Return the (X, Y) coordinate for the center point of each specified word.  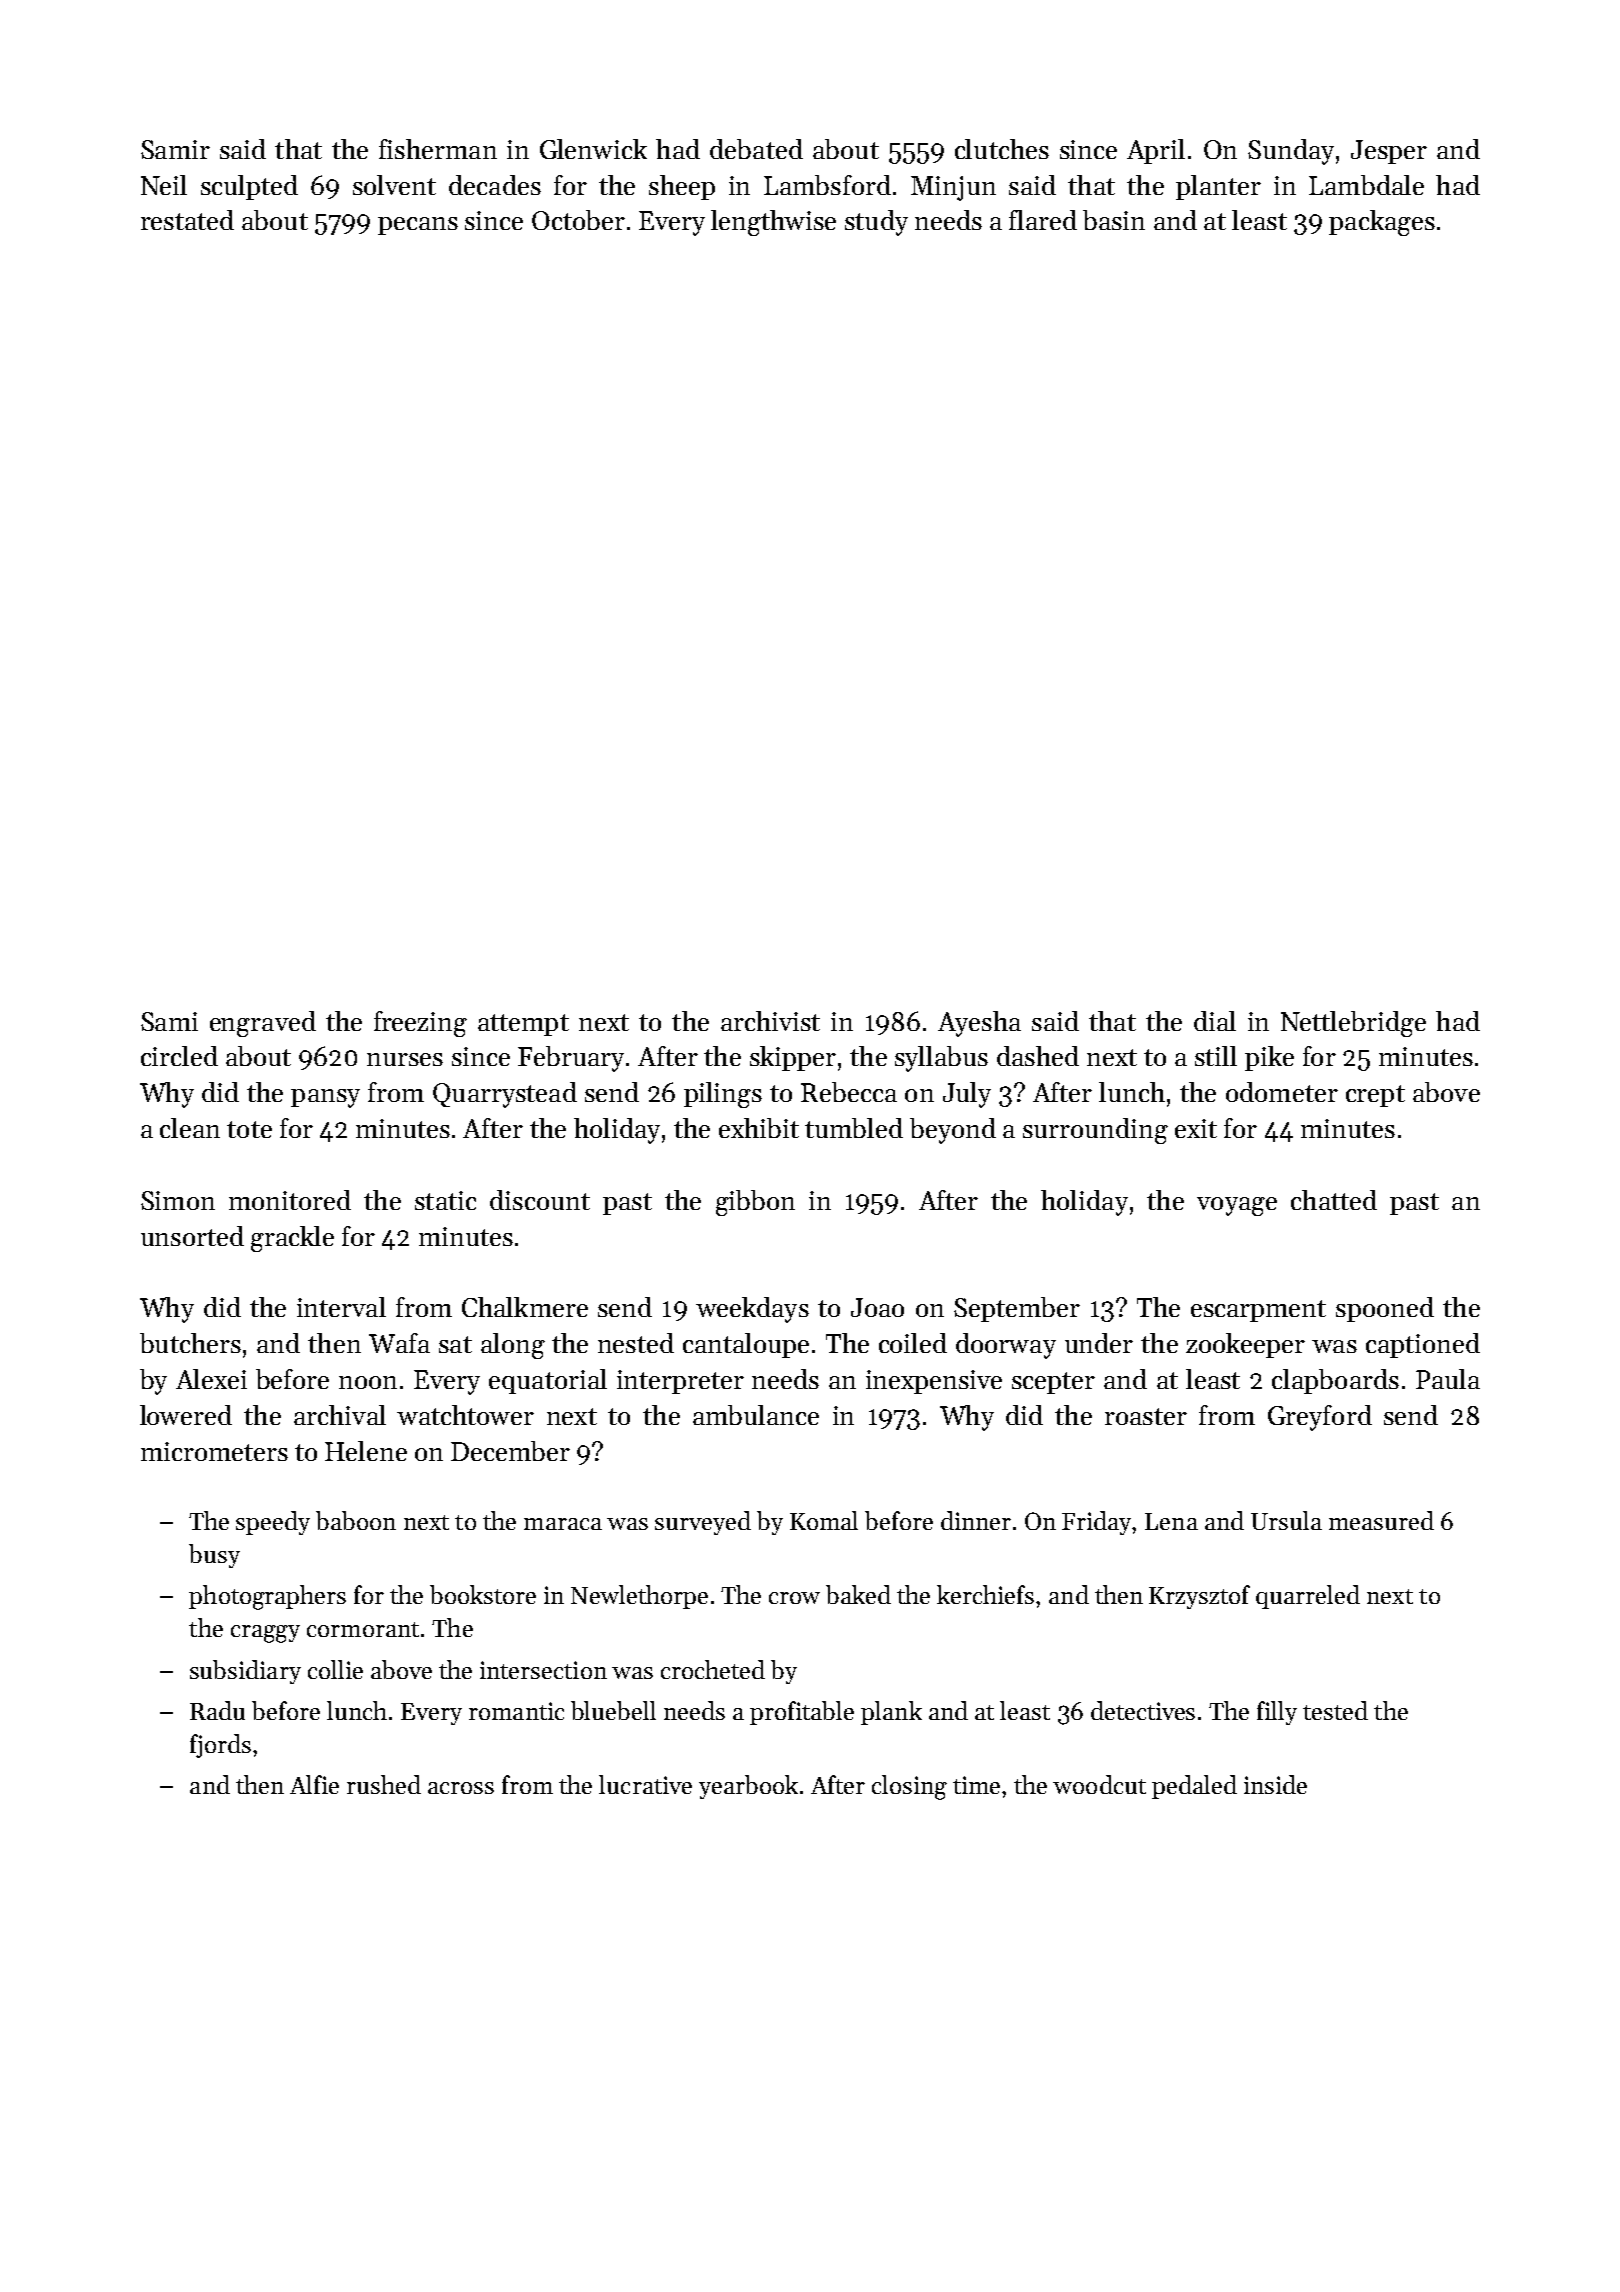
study (876, 223)
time (976, 1785)
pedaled (1194, 1787)
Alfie (314, 1784)
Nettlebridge (1353, 1024)
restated (187, 220)
